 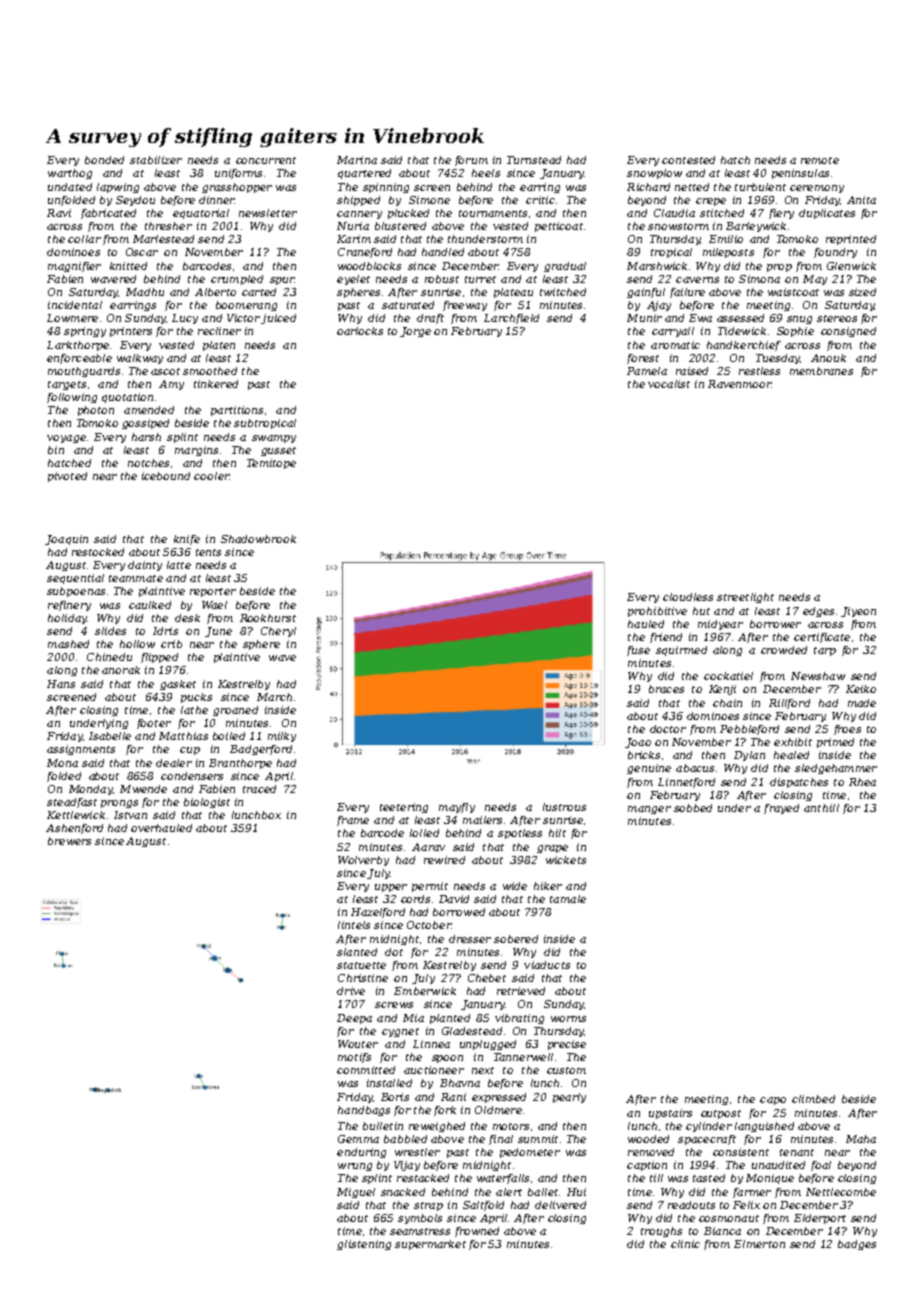 I want to click on Anita, so click(x=861, y=200).
